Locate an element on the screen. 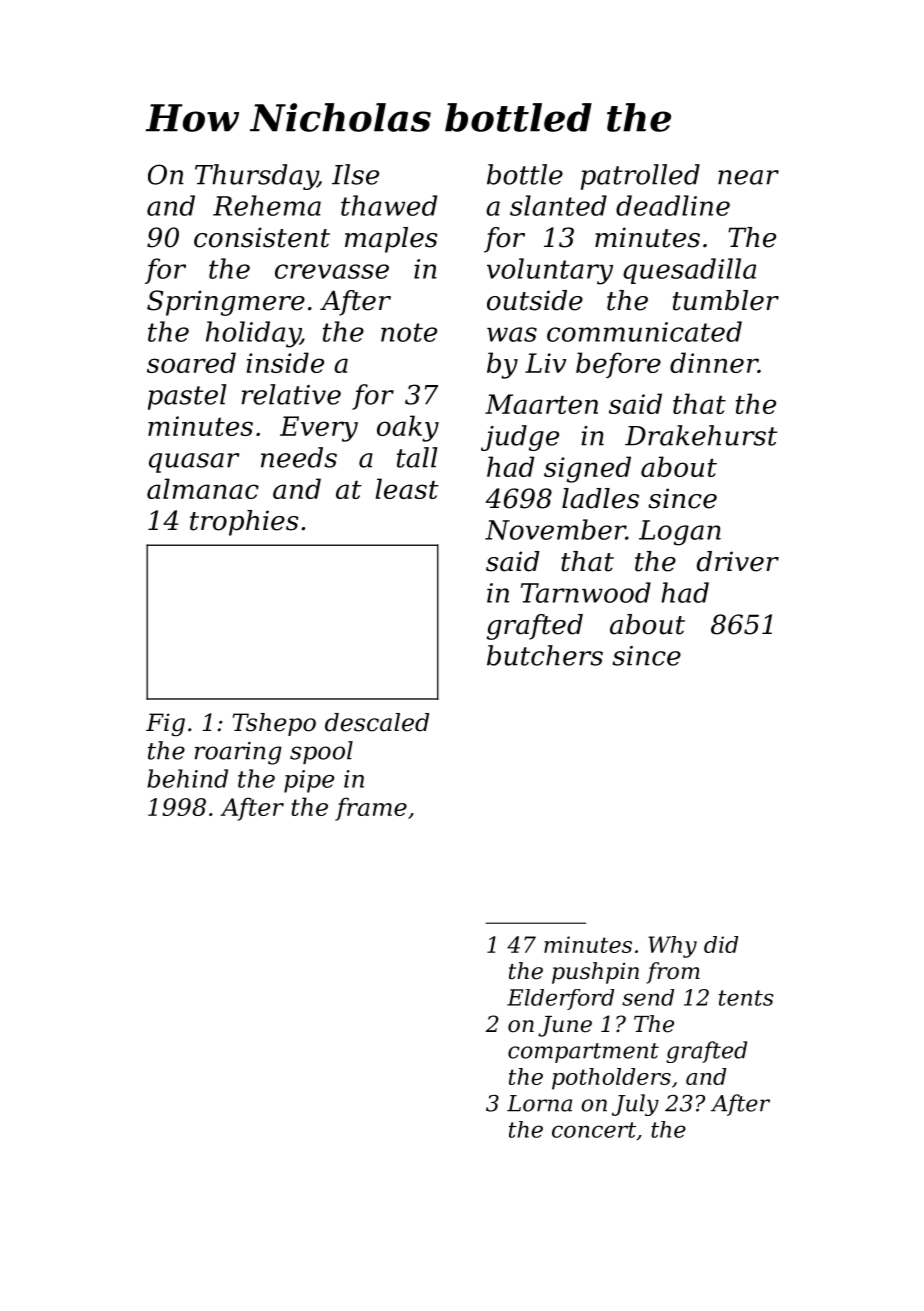 Image resolution: width=924 pixels, height=1311 pixels. consistent is located at coordinates (262, 237).
